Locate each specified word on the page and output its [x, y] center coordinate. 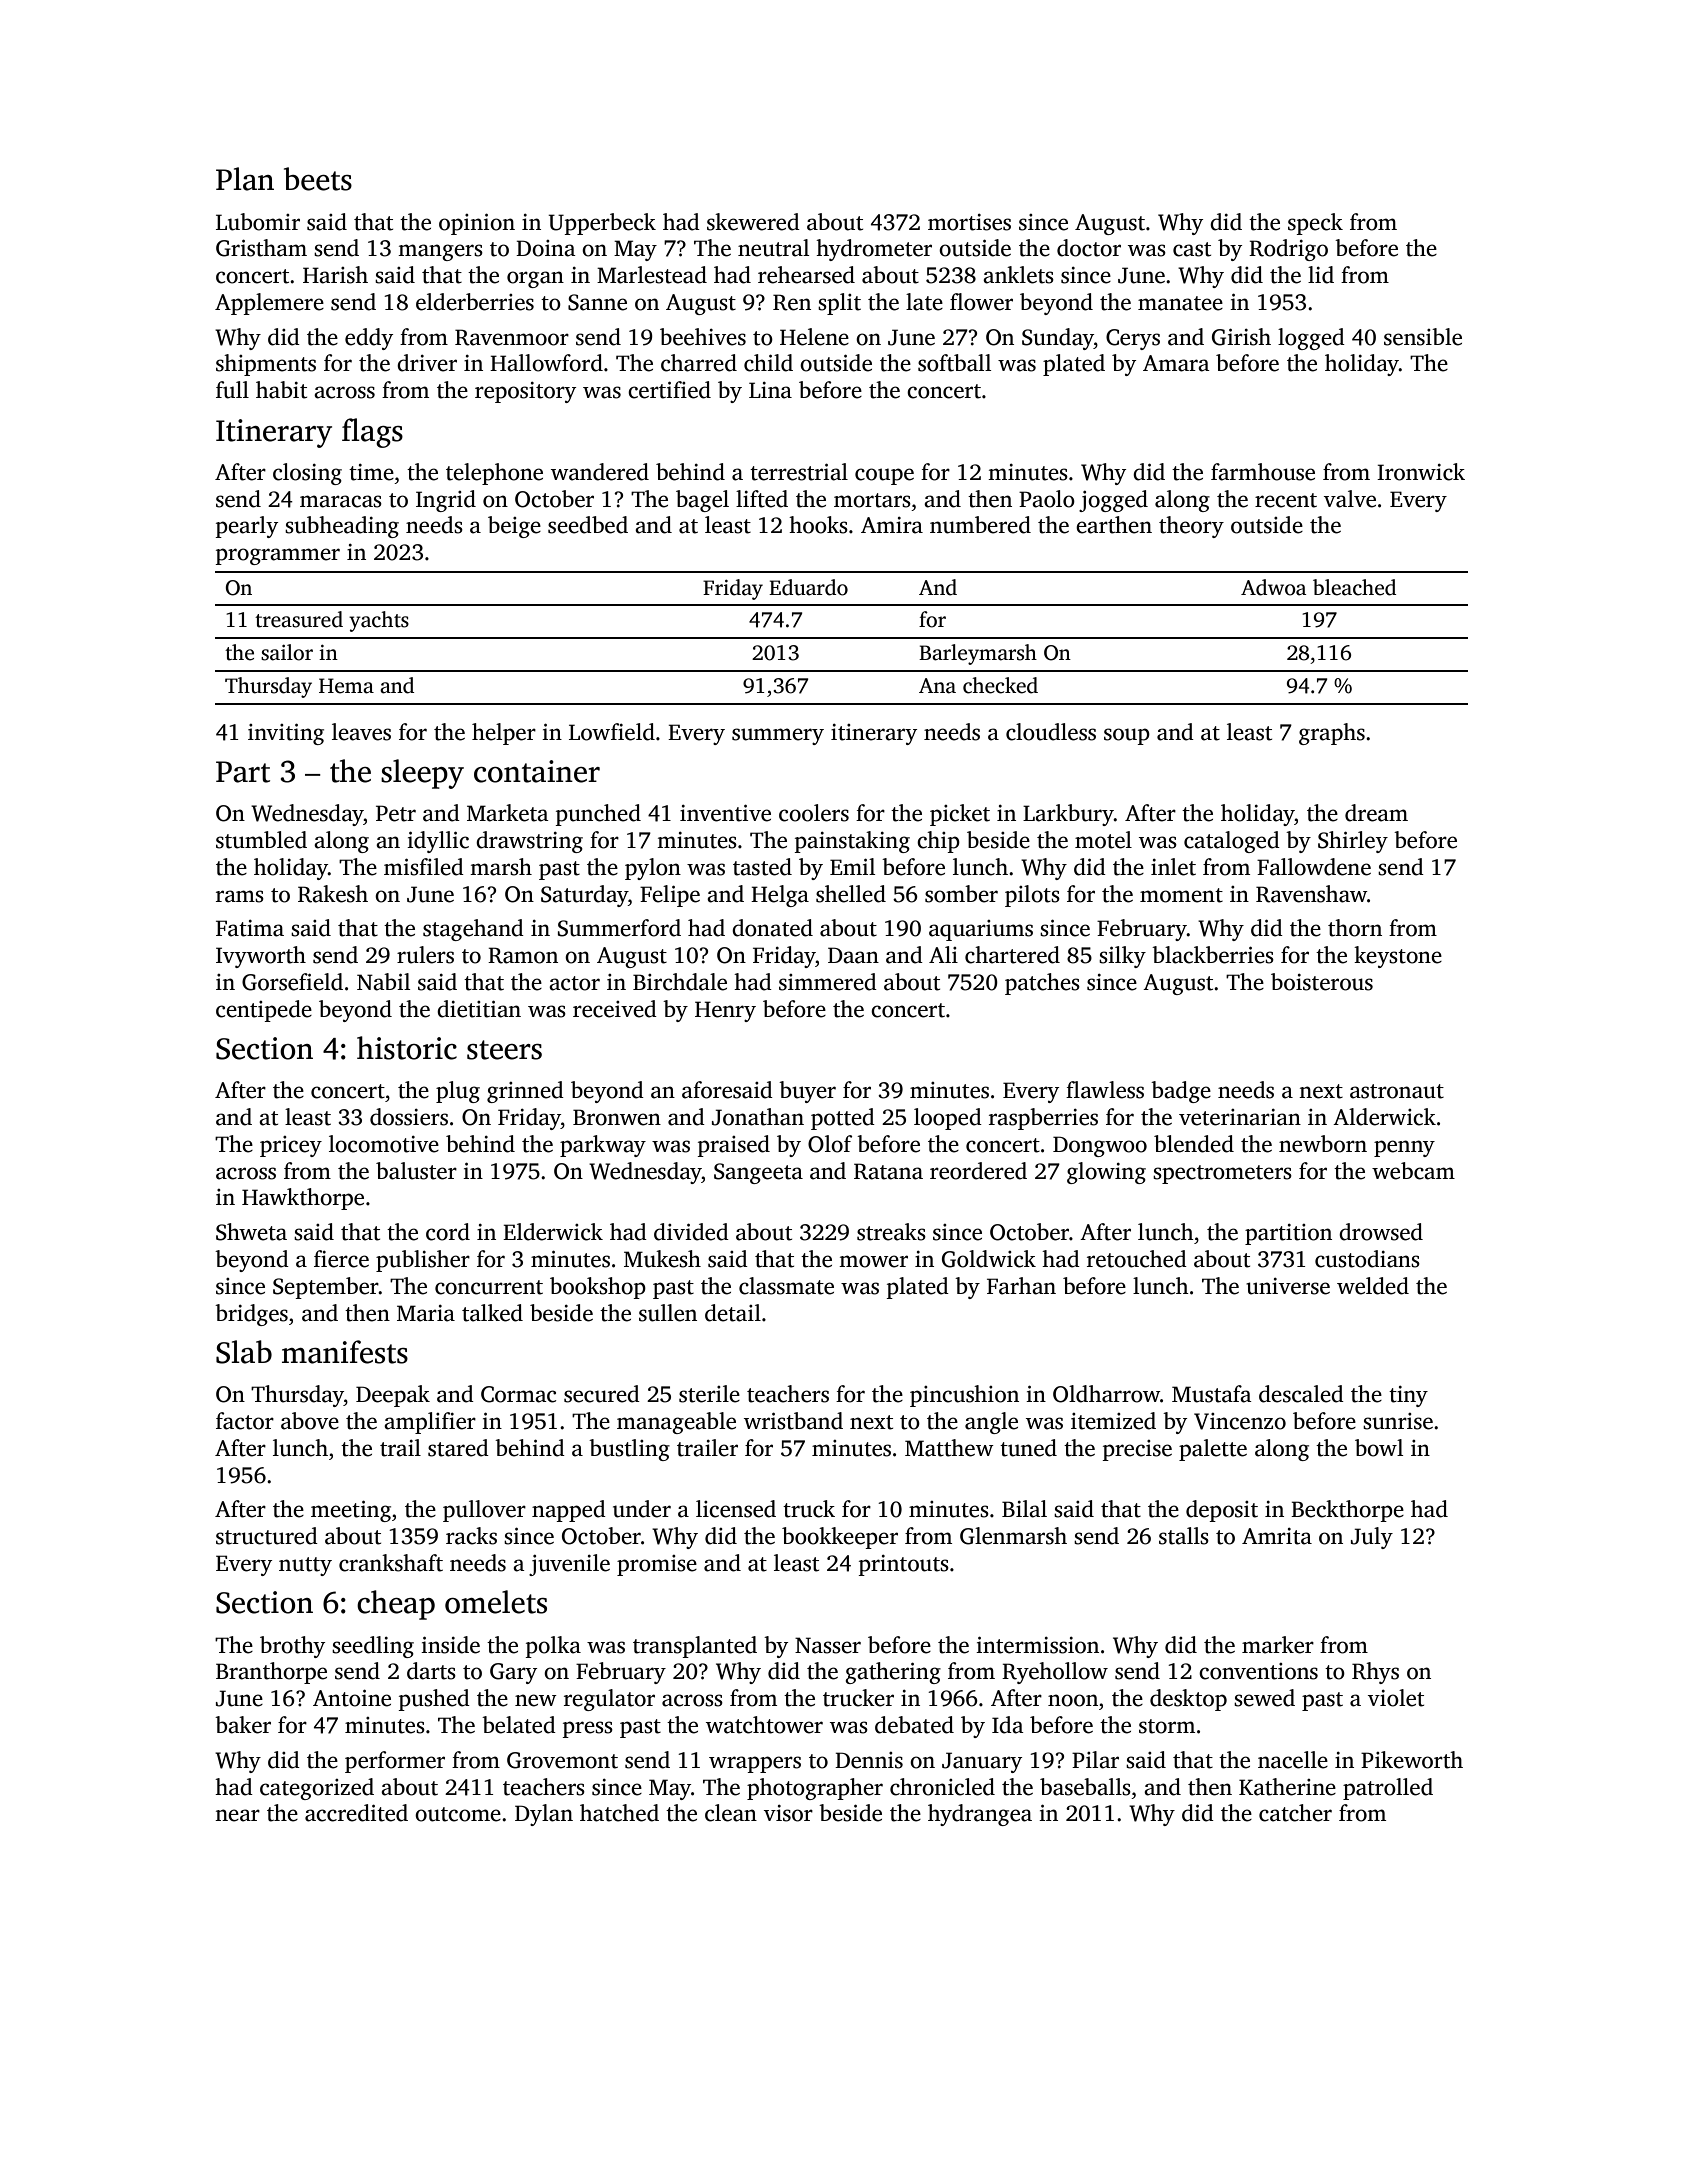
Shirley [1353, 842]
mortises [969, 222]
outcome [458, 1814]
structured [267, 1536]
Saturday [584, 896]
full [232, 390]
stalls [1184, 1536]
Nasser [828, 1645]
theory [1191, 527]
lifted [762, 499]
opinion [477, 224]
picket [960, 815]
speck [1315, 224]
